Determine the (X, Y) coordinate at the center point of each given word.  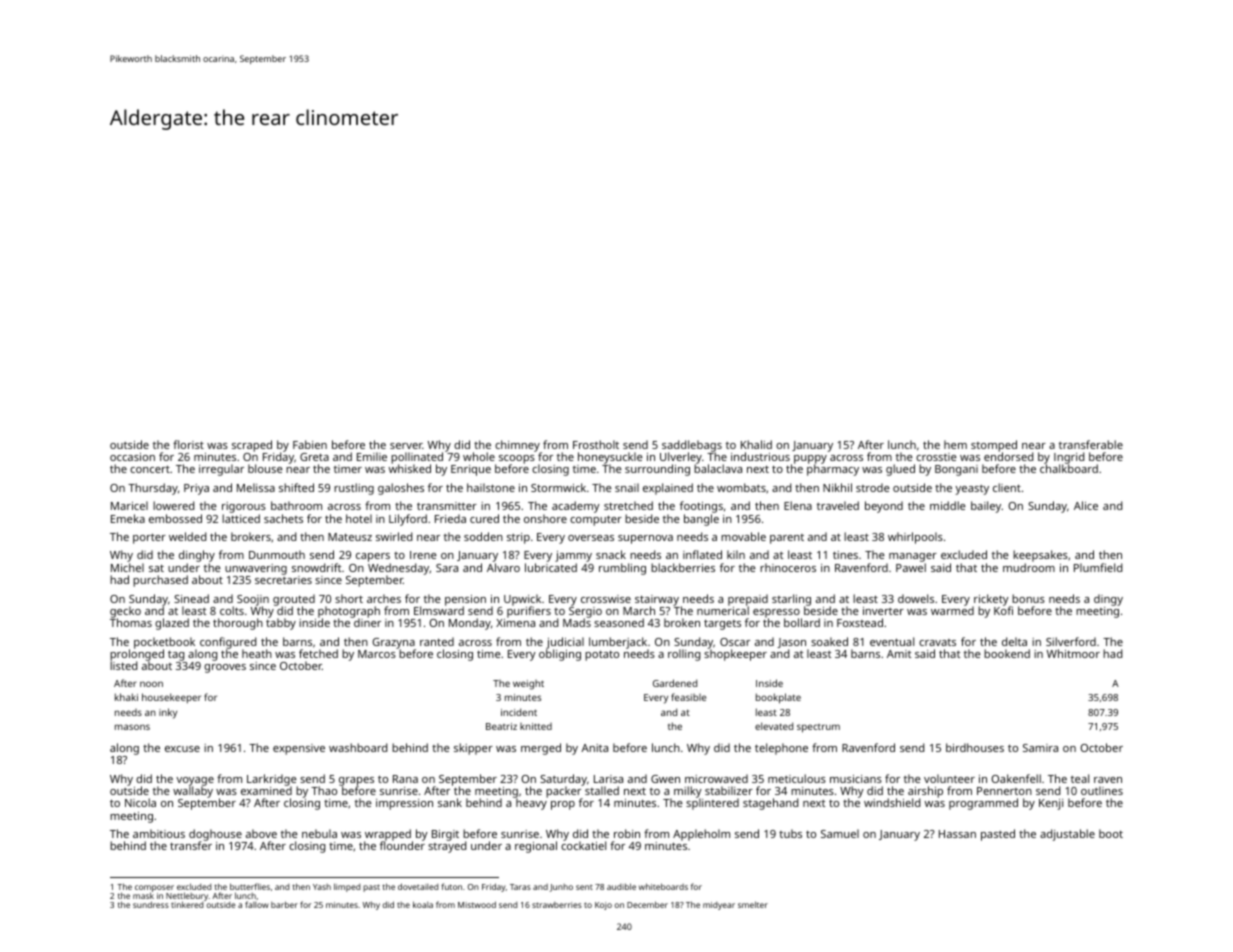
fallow (257, 905)
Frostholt (596, 444)
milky (688, 792)
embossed (175, 518)
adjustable (1067, 835)
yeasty (972, 490)
